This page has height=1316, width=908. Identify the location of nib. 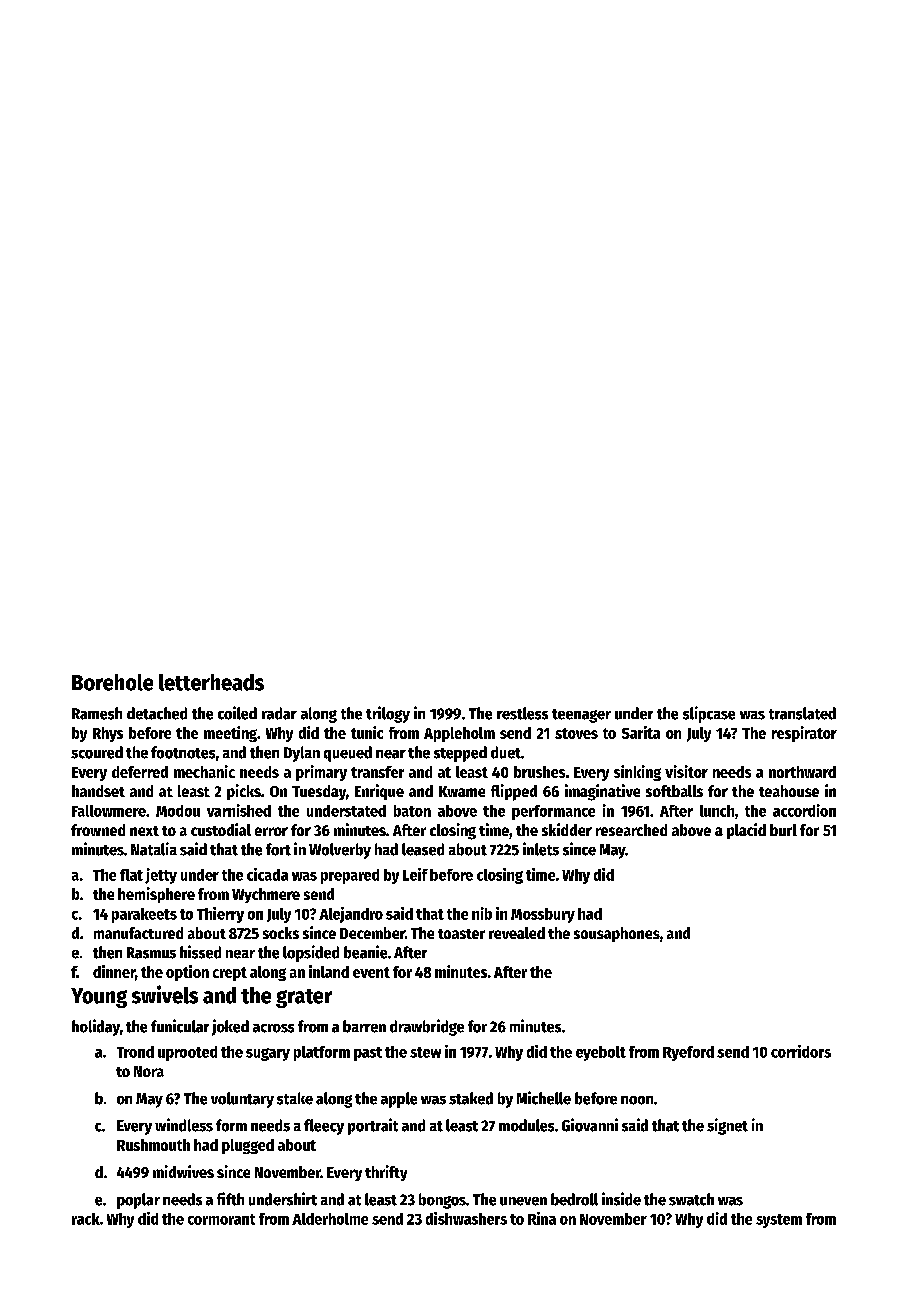
(482, 913).
